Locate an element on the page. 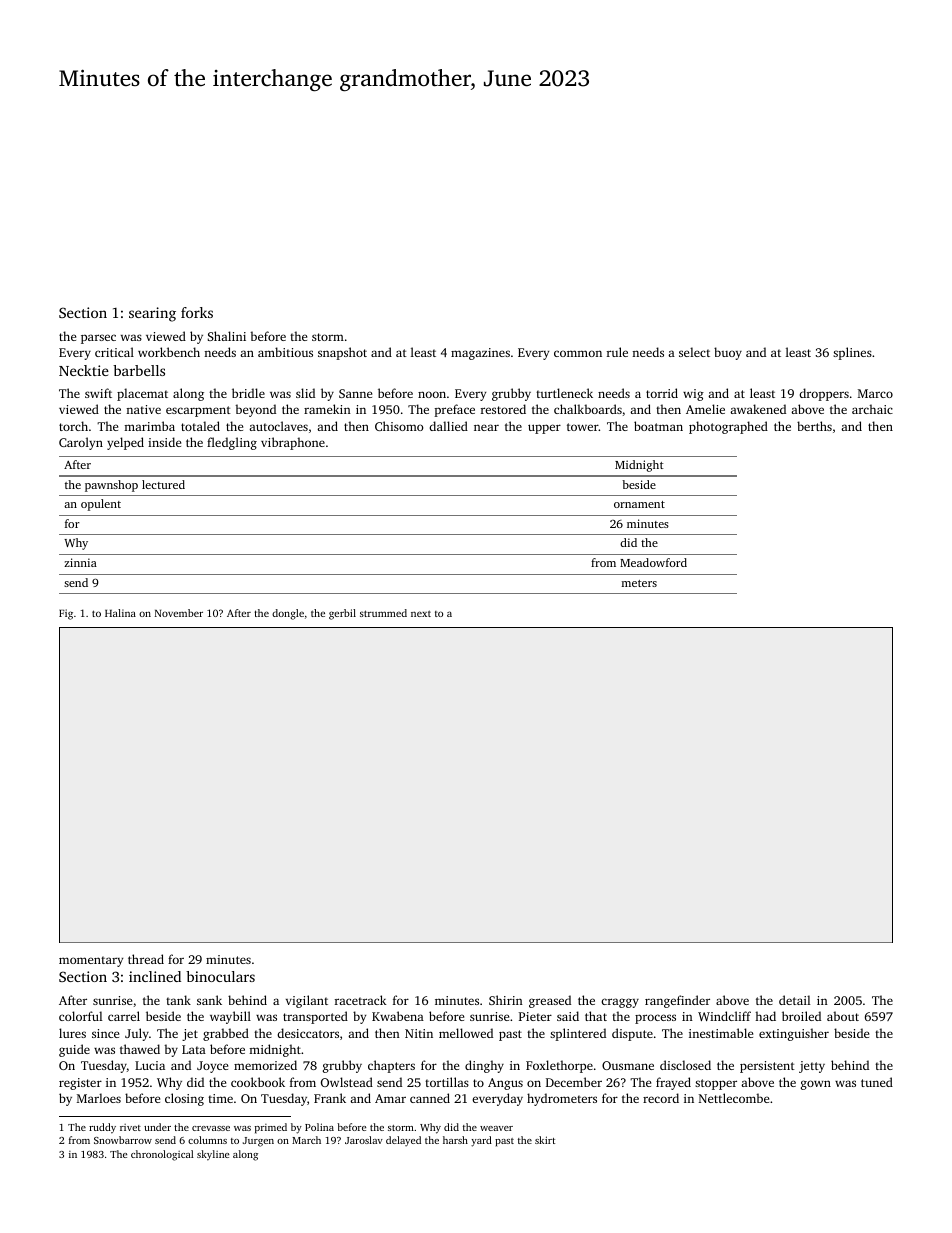  Meadowford is located at coordinates (653, 562).
